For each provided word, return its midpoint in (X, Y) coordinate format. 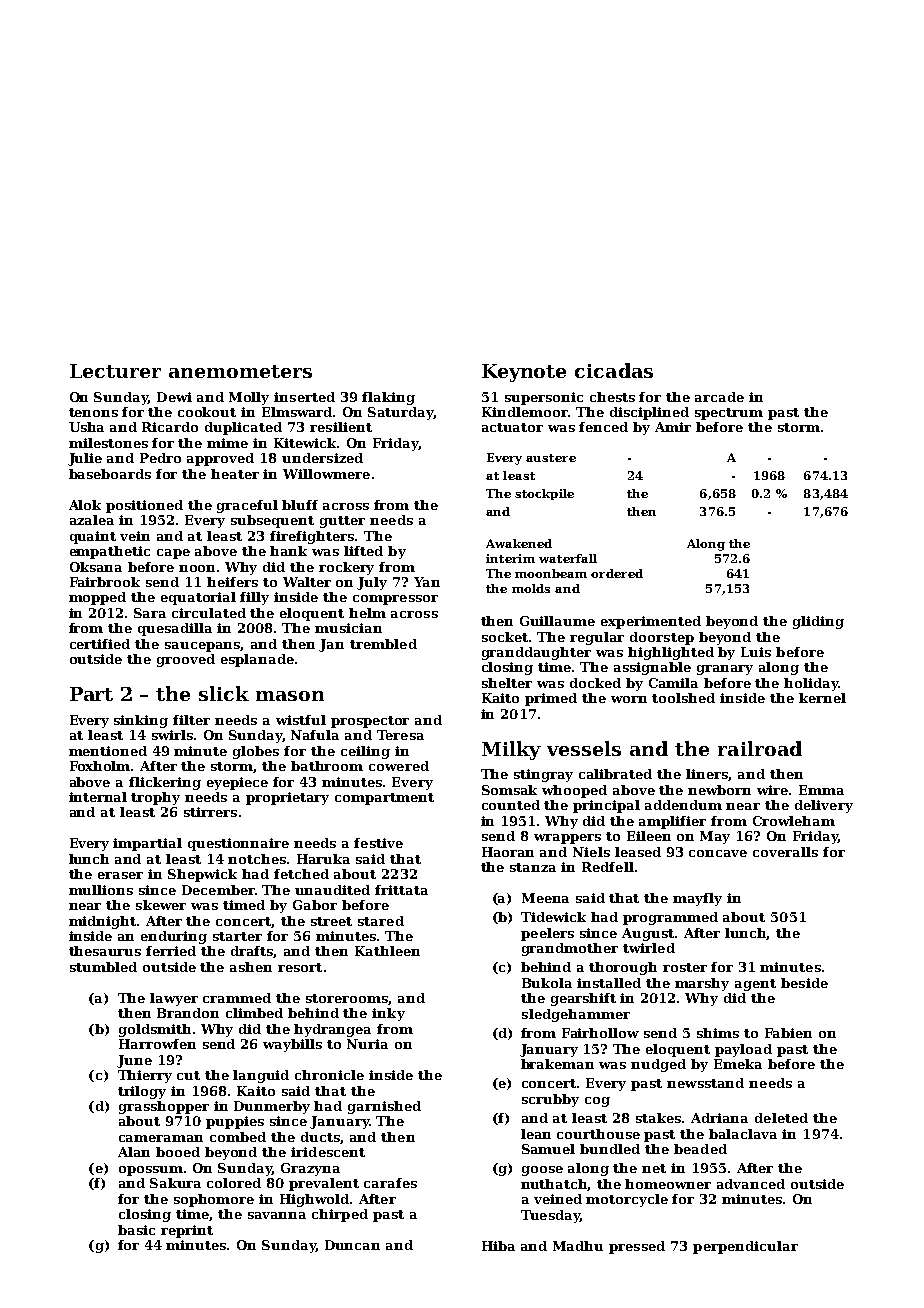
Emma (821, 790)
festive (378, 843)
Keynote (524, 373)
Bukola (547, 983)
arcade (719, 397)
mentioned (108, 751)
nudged (658, 1065)
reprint (187, 1231)
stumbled (103, 967)
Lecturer (115, 371)
